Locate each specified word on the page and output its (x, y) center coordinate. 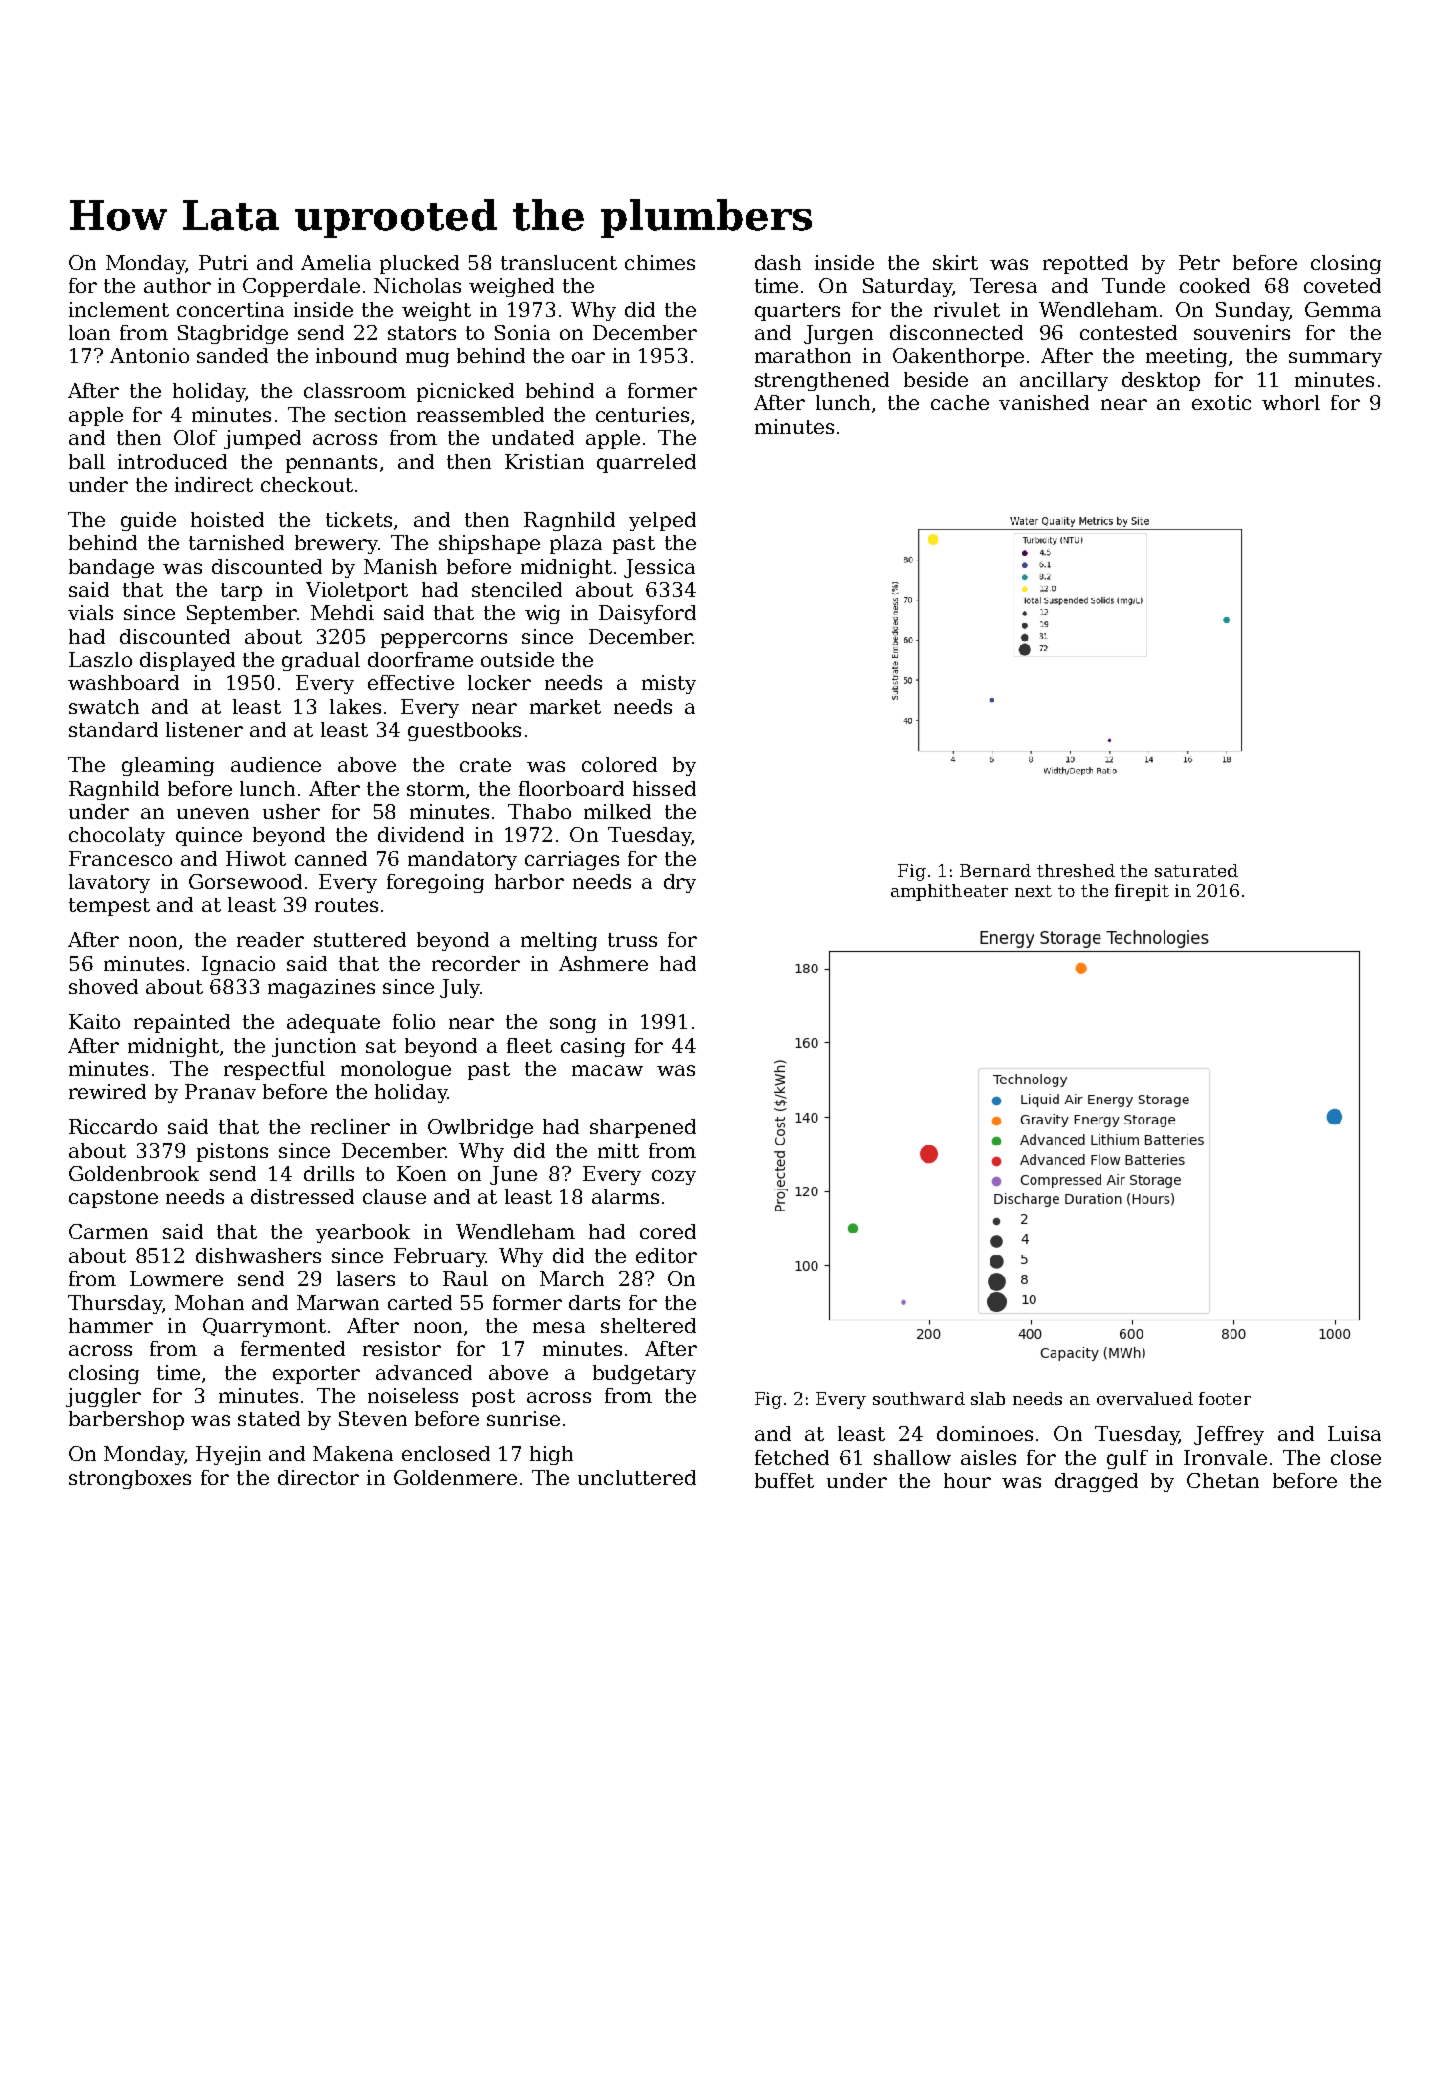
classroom (355, 390)
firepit (1142, 892)
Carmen (108, 1231)
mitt (618, 1150)
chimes (660, 262)
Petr (1199, 262)
